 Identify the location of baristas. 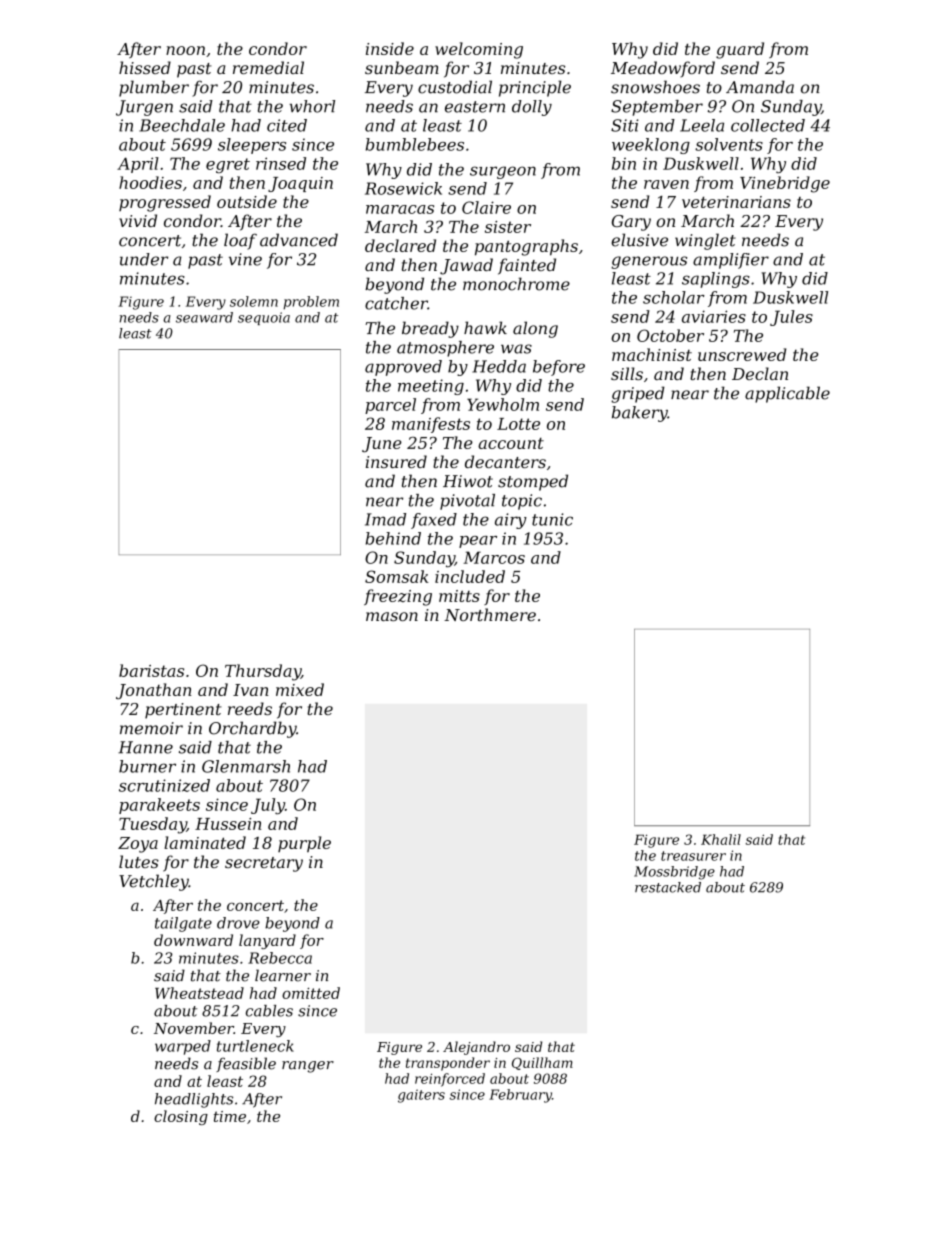
(151, 670).
